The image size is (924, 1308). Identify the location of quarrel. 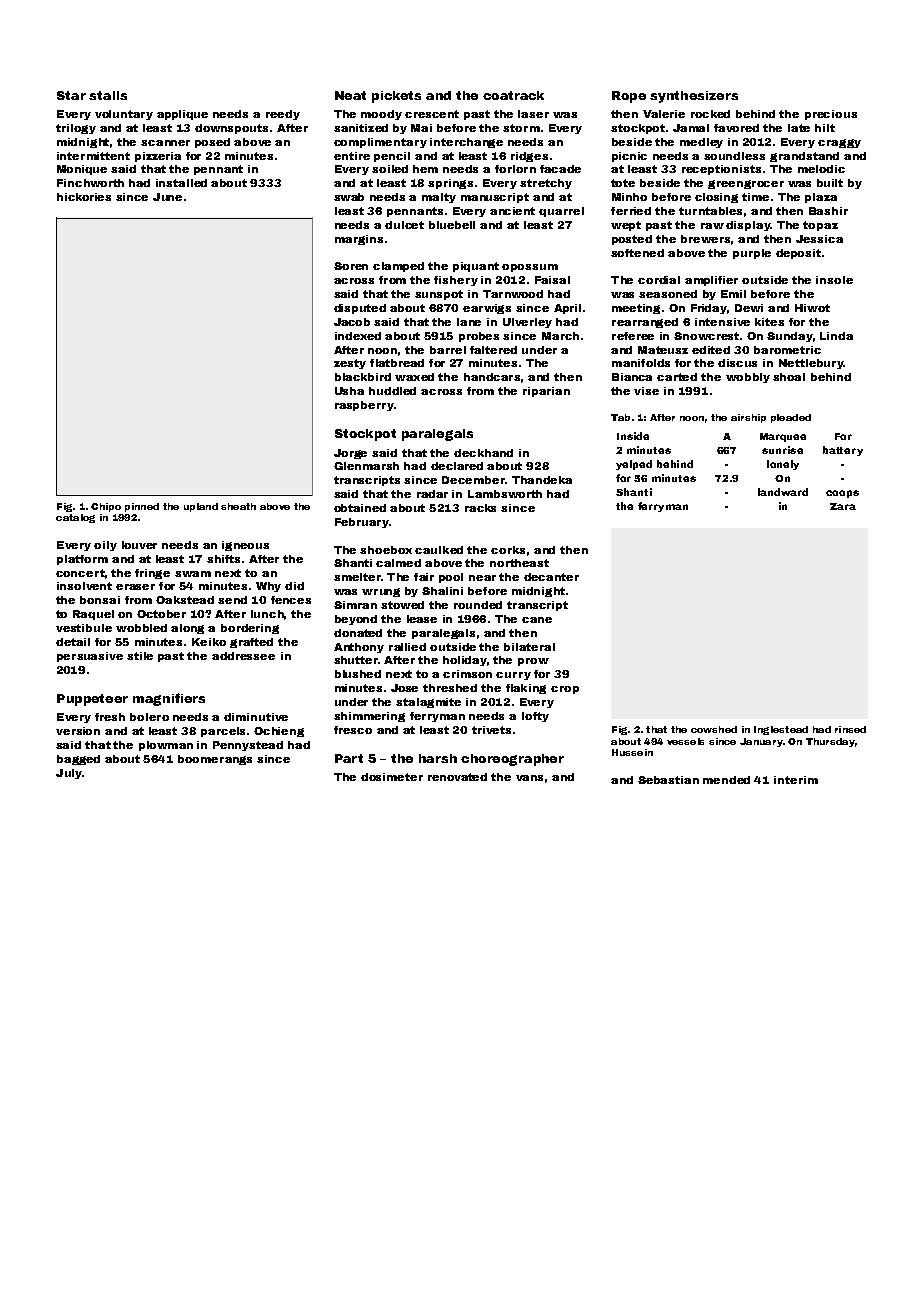
(561, 212).
